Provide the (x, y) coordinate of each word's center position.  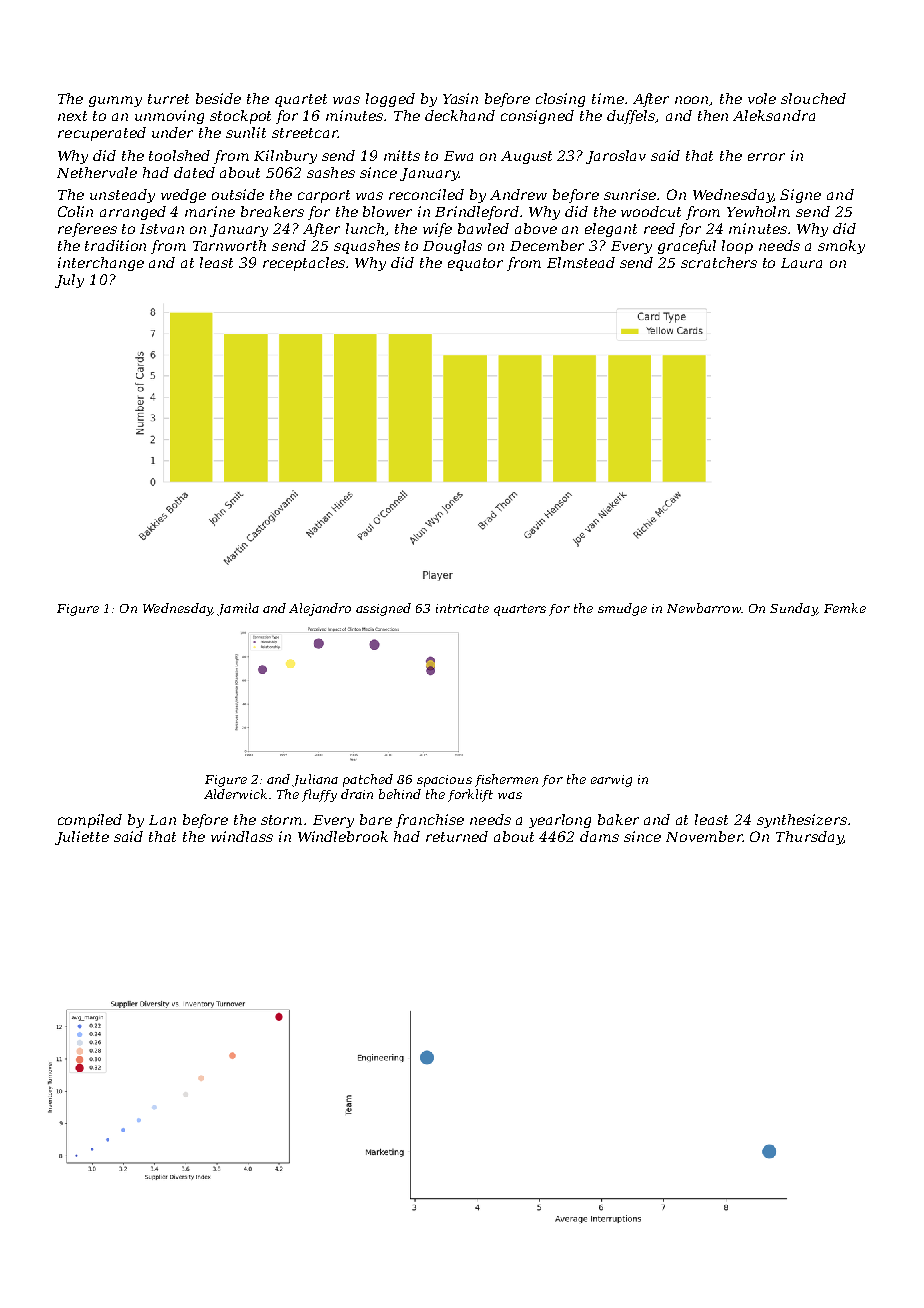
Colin (75, 211)
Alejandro (320, 609)
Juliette (82, 838)
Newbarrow (704, 608)
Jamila (238, 609)
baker (618, 819)
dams (599, 836)
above (536, 228)
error (766, 157)
